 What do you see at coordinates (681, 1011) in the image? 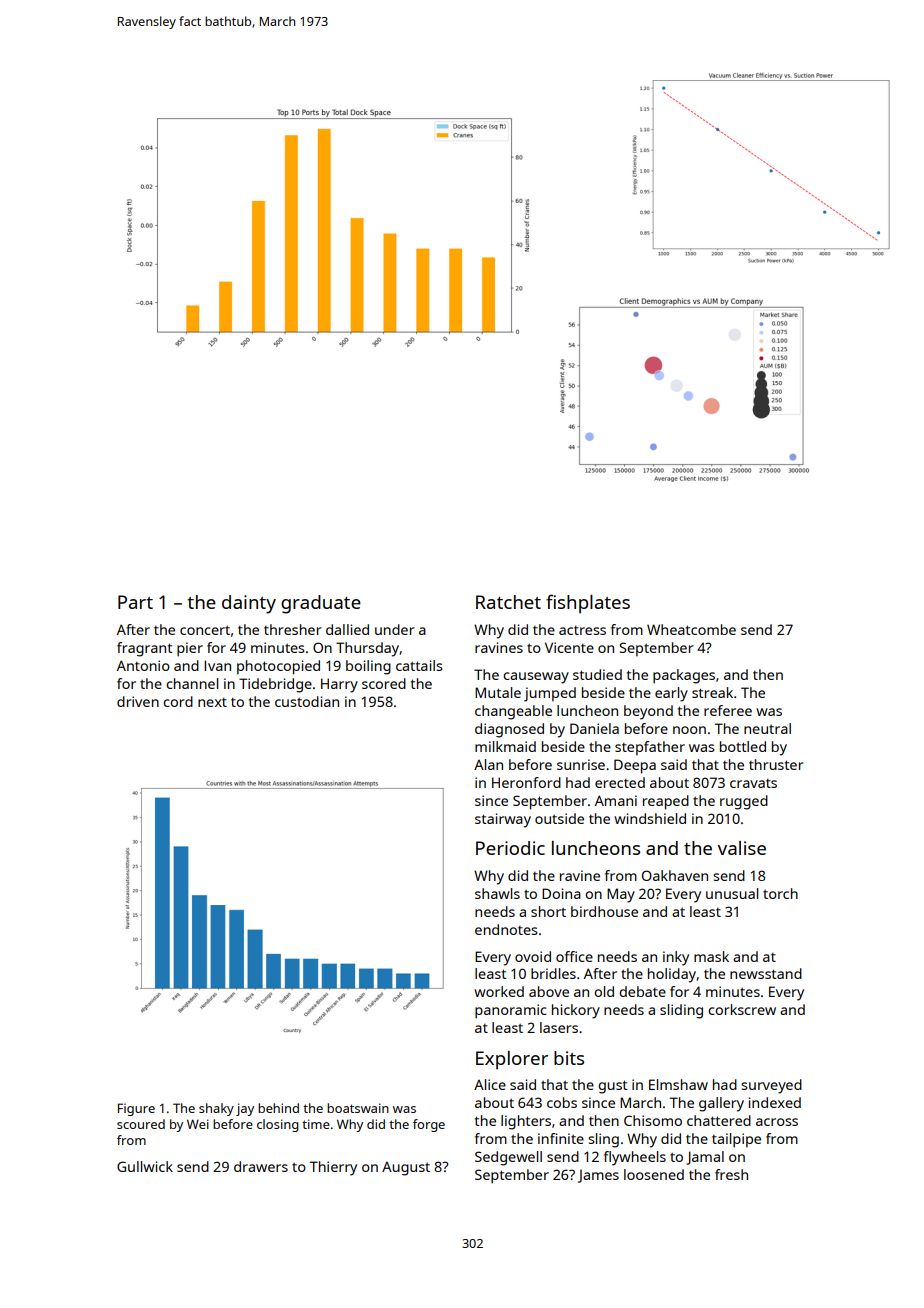
I see `sliding` at bounding box center [681, 1011].
